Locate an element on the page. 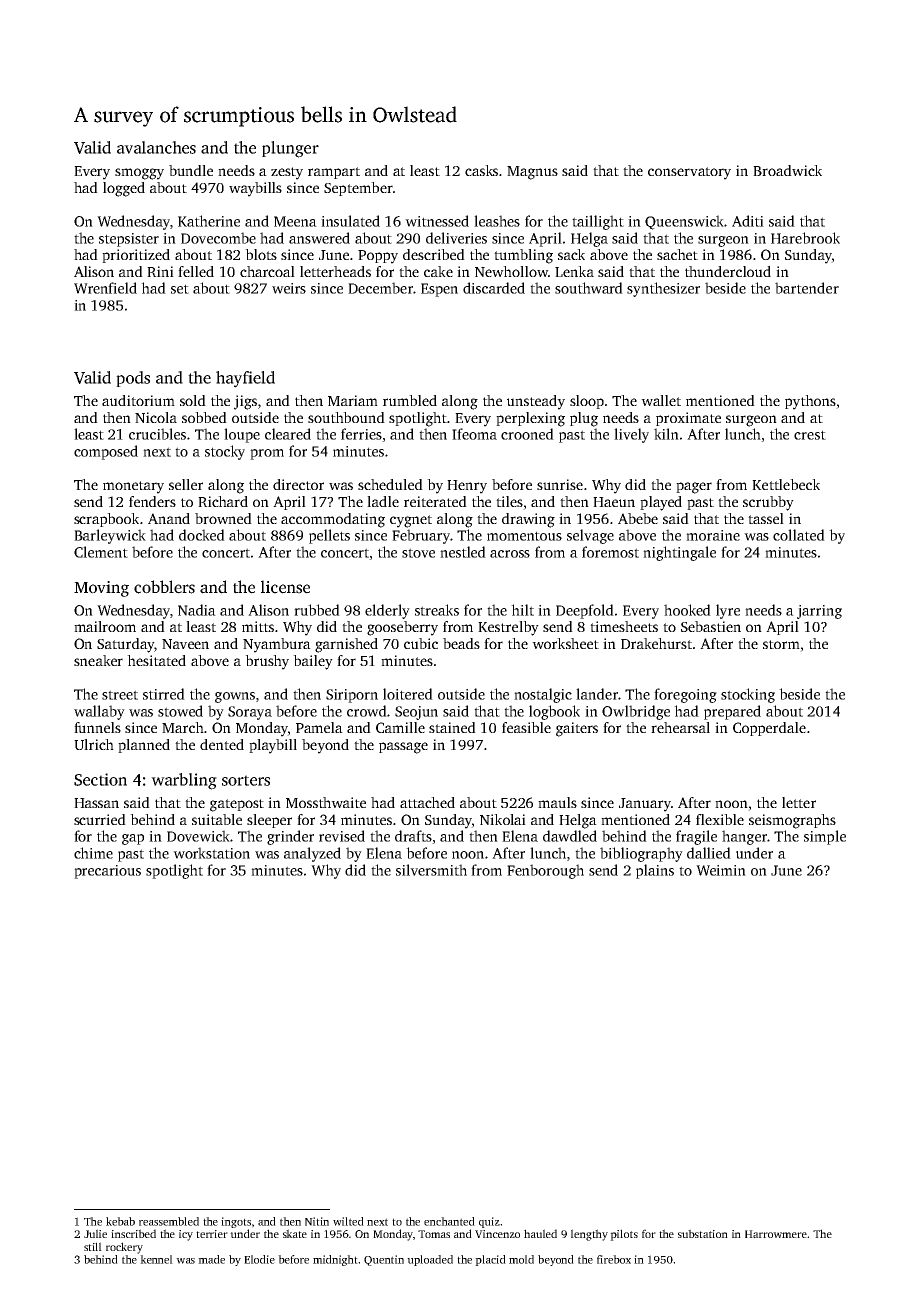  sold is located at coordinates (193, 400).
